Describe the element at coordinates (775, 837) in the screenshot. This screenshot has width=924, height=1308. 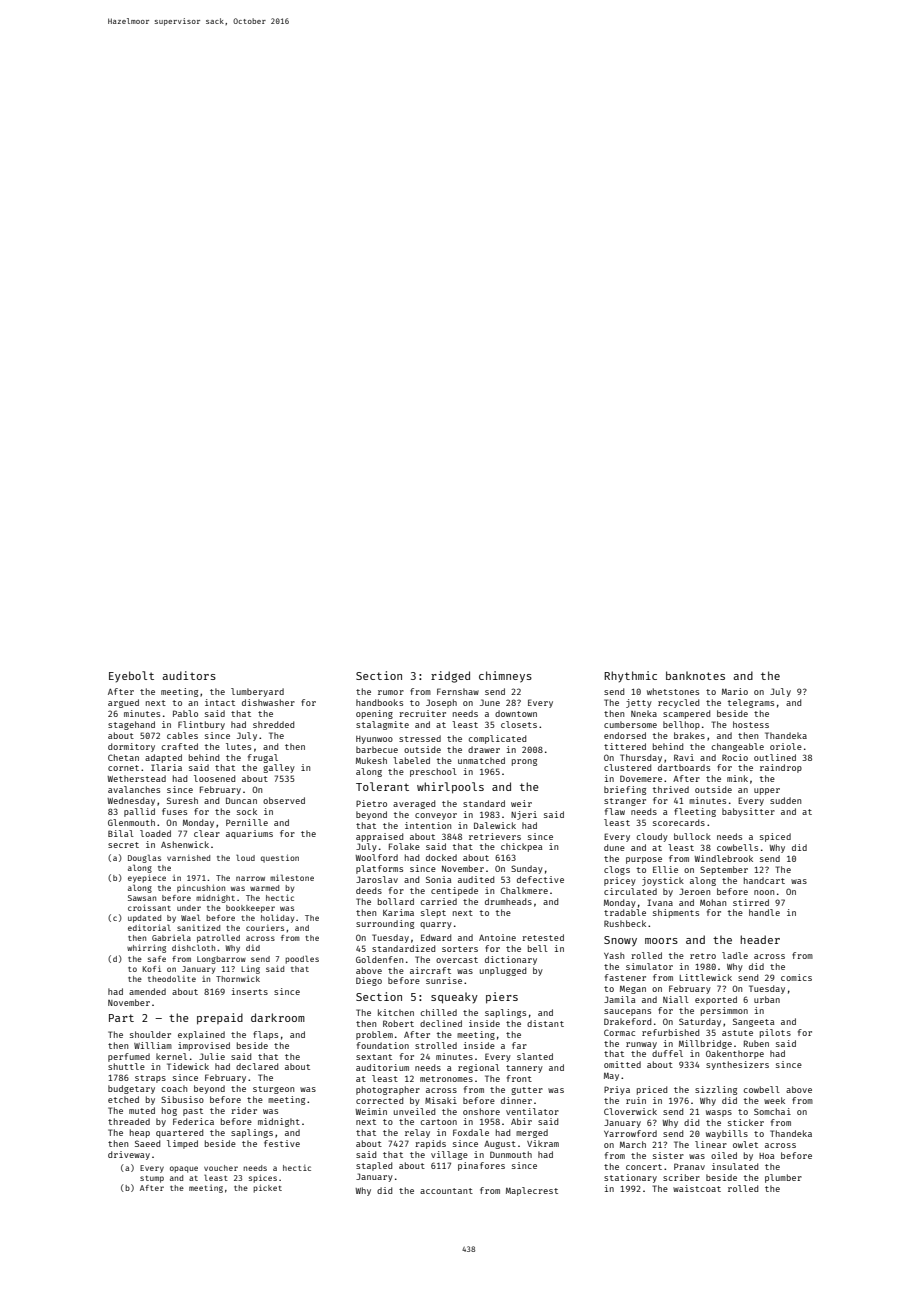
I see `spiced` at that location.
